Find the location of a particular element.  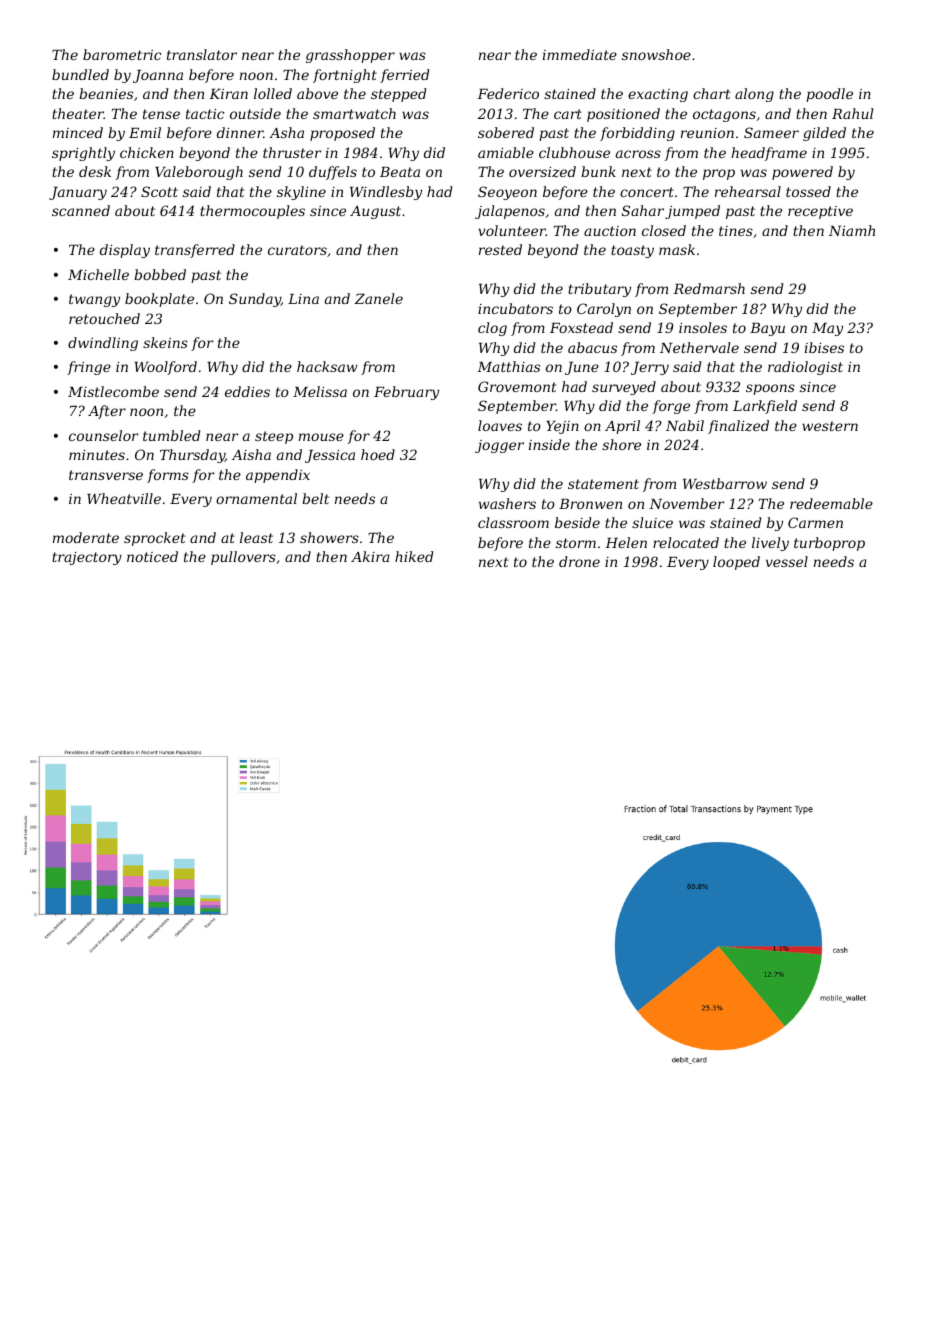

tributary is located at coordinates (599, 290).
